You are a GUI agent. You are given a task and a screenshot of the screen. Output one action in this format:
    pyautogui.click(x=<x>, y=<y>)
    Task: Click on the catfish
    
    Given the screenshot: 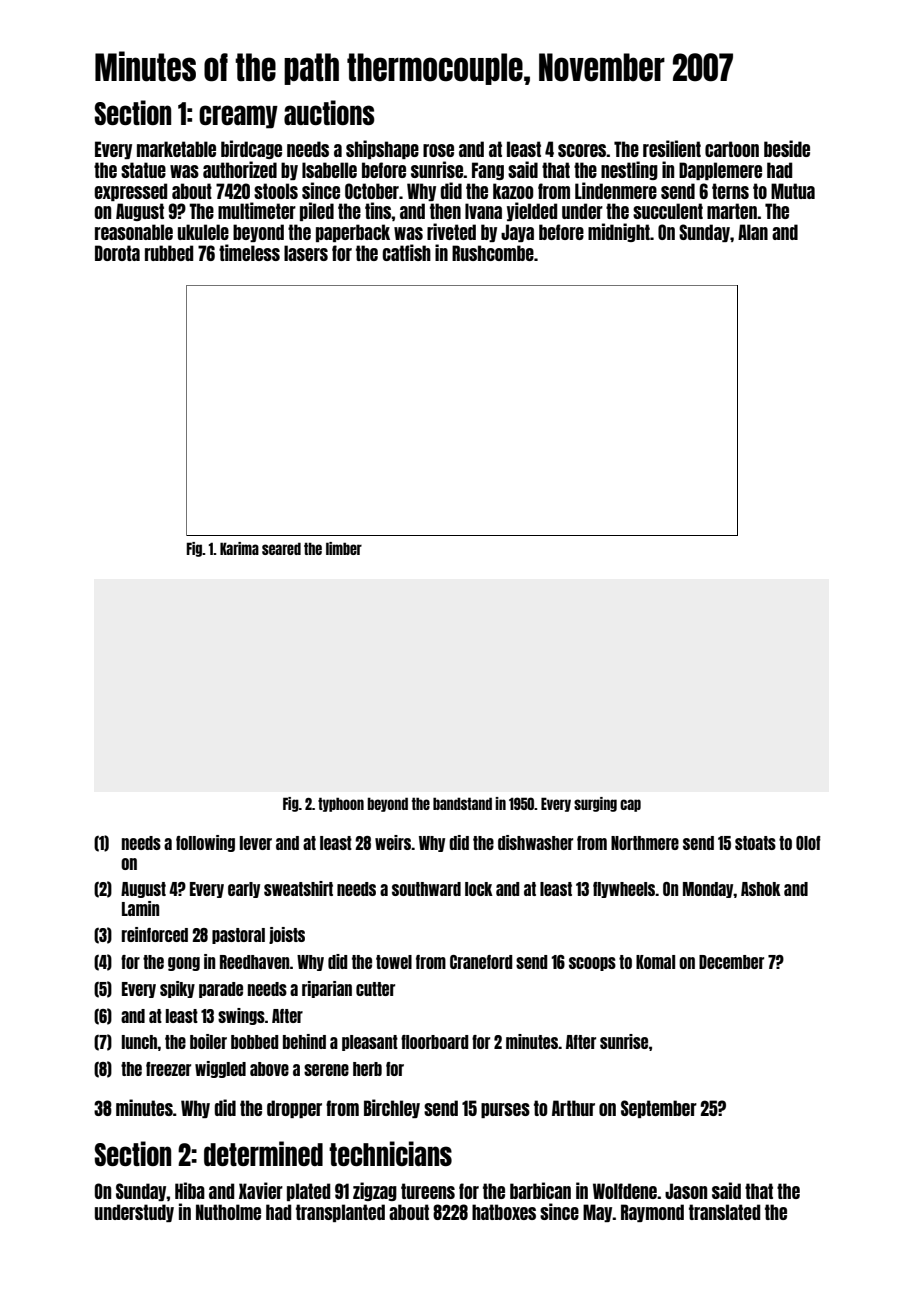 What is the action you would take?
    pyautogui.click(x=406, y=252)
